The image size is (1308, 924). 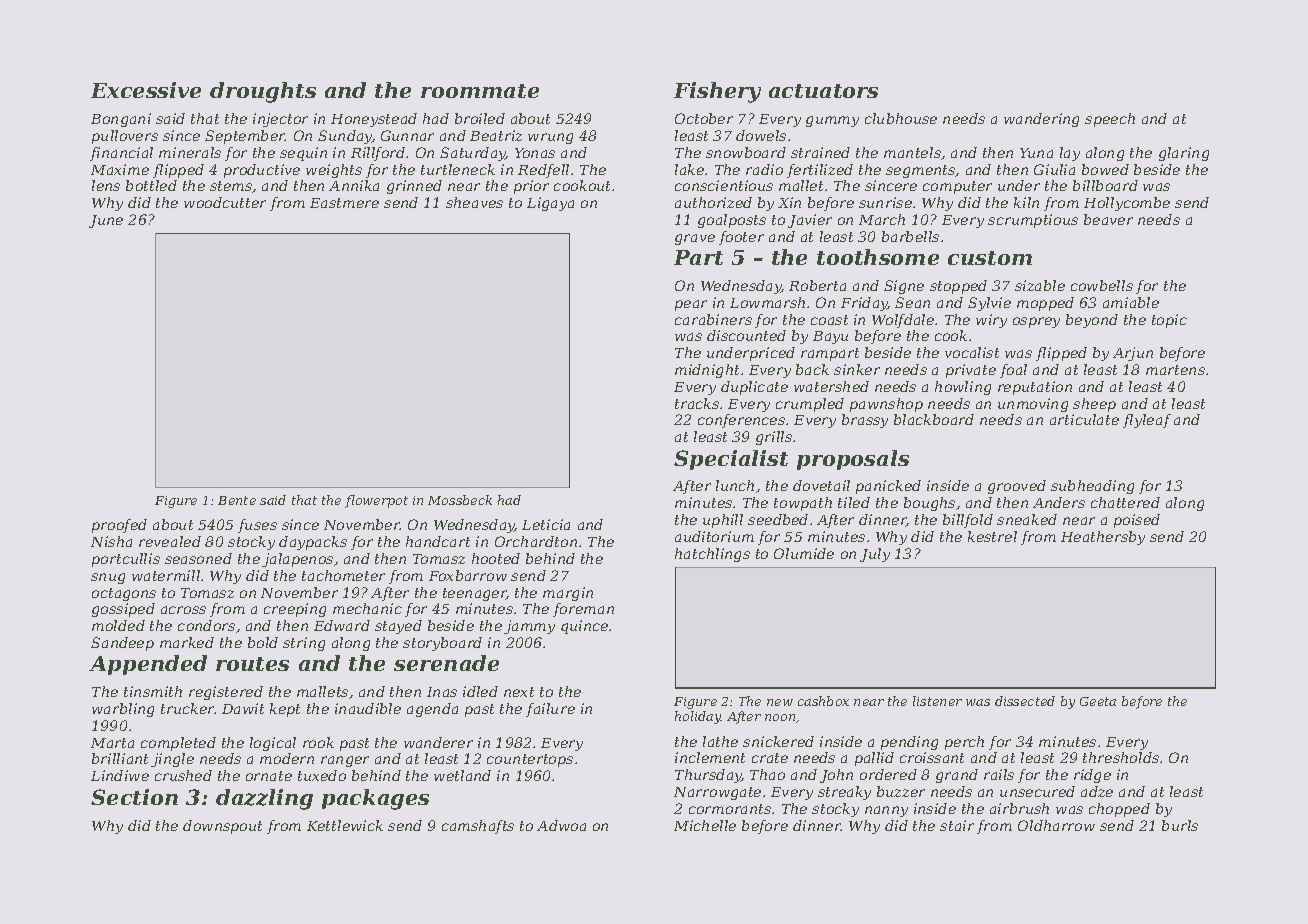 I want to click on tracks, so click(x=697, y=403).
